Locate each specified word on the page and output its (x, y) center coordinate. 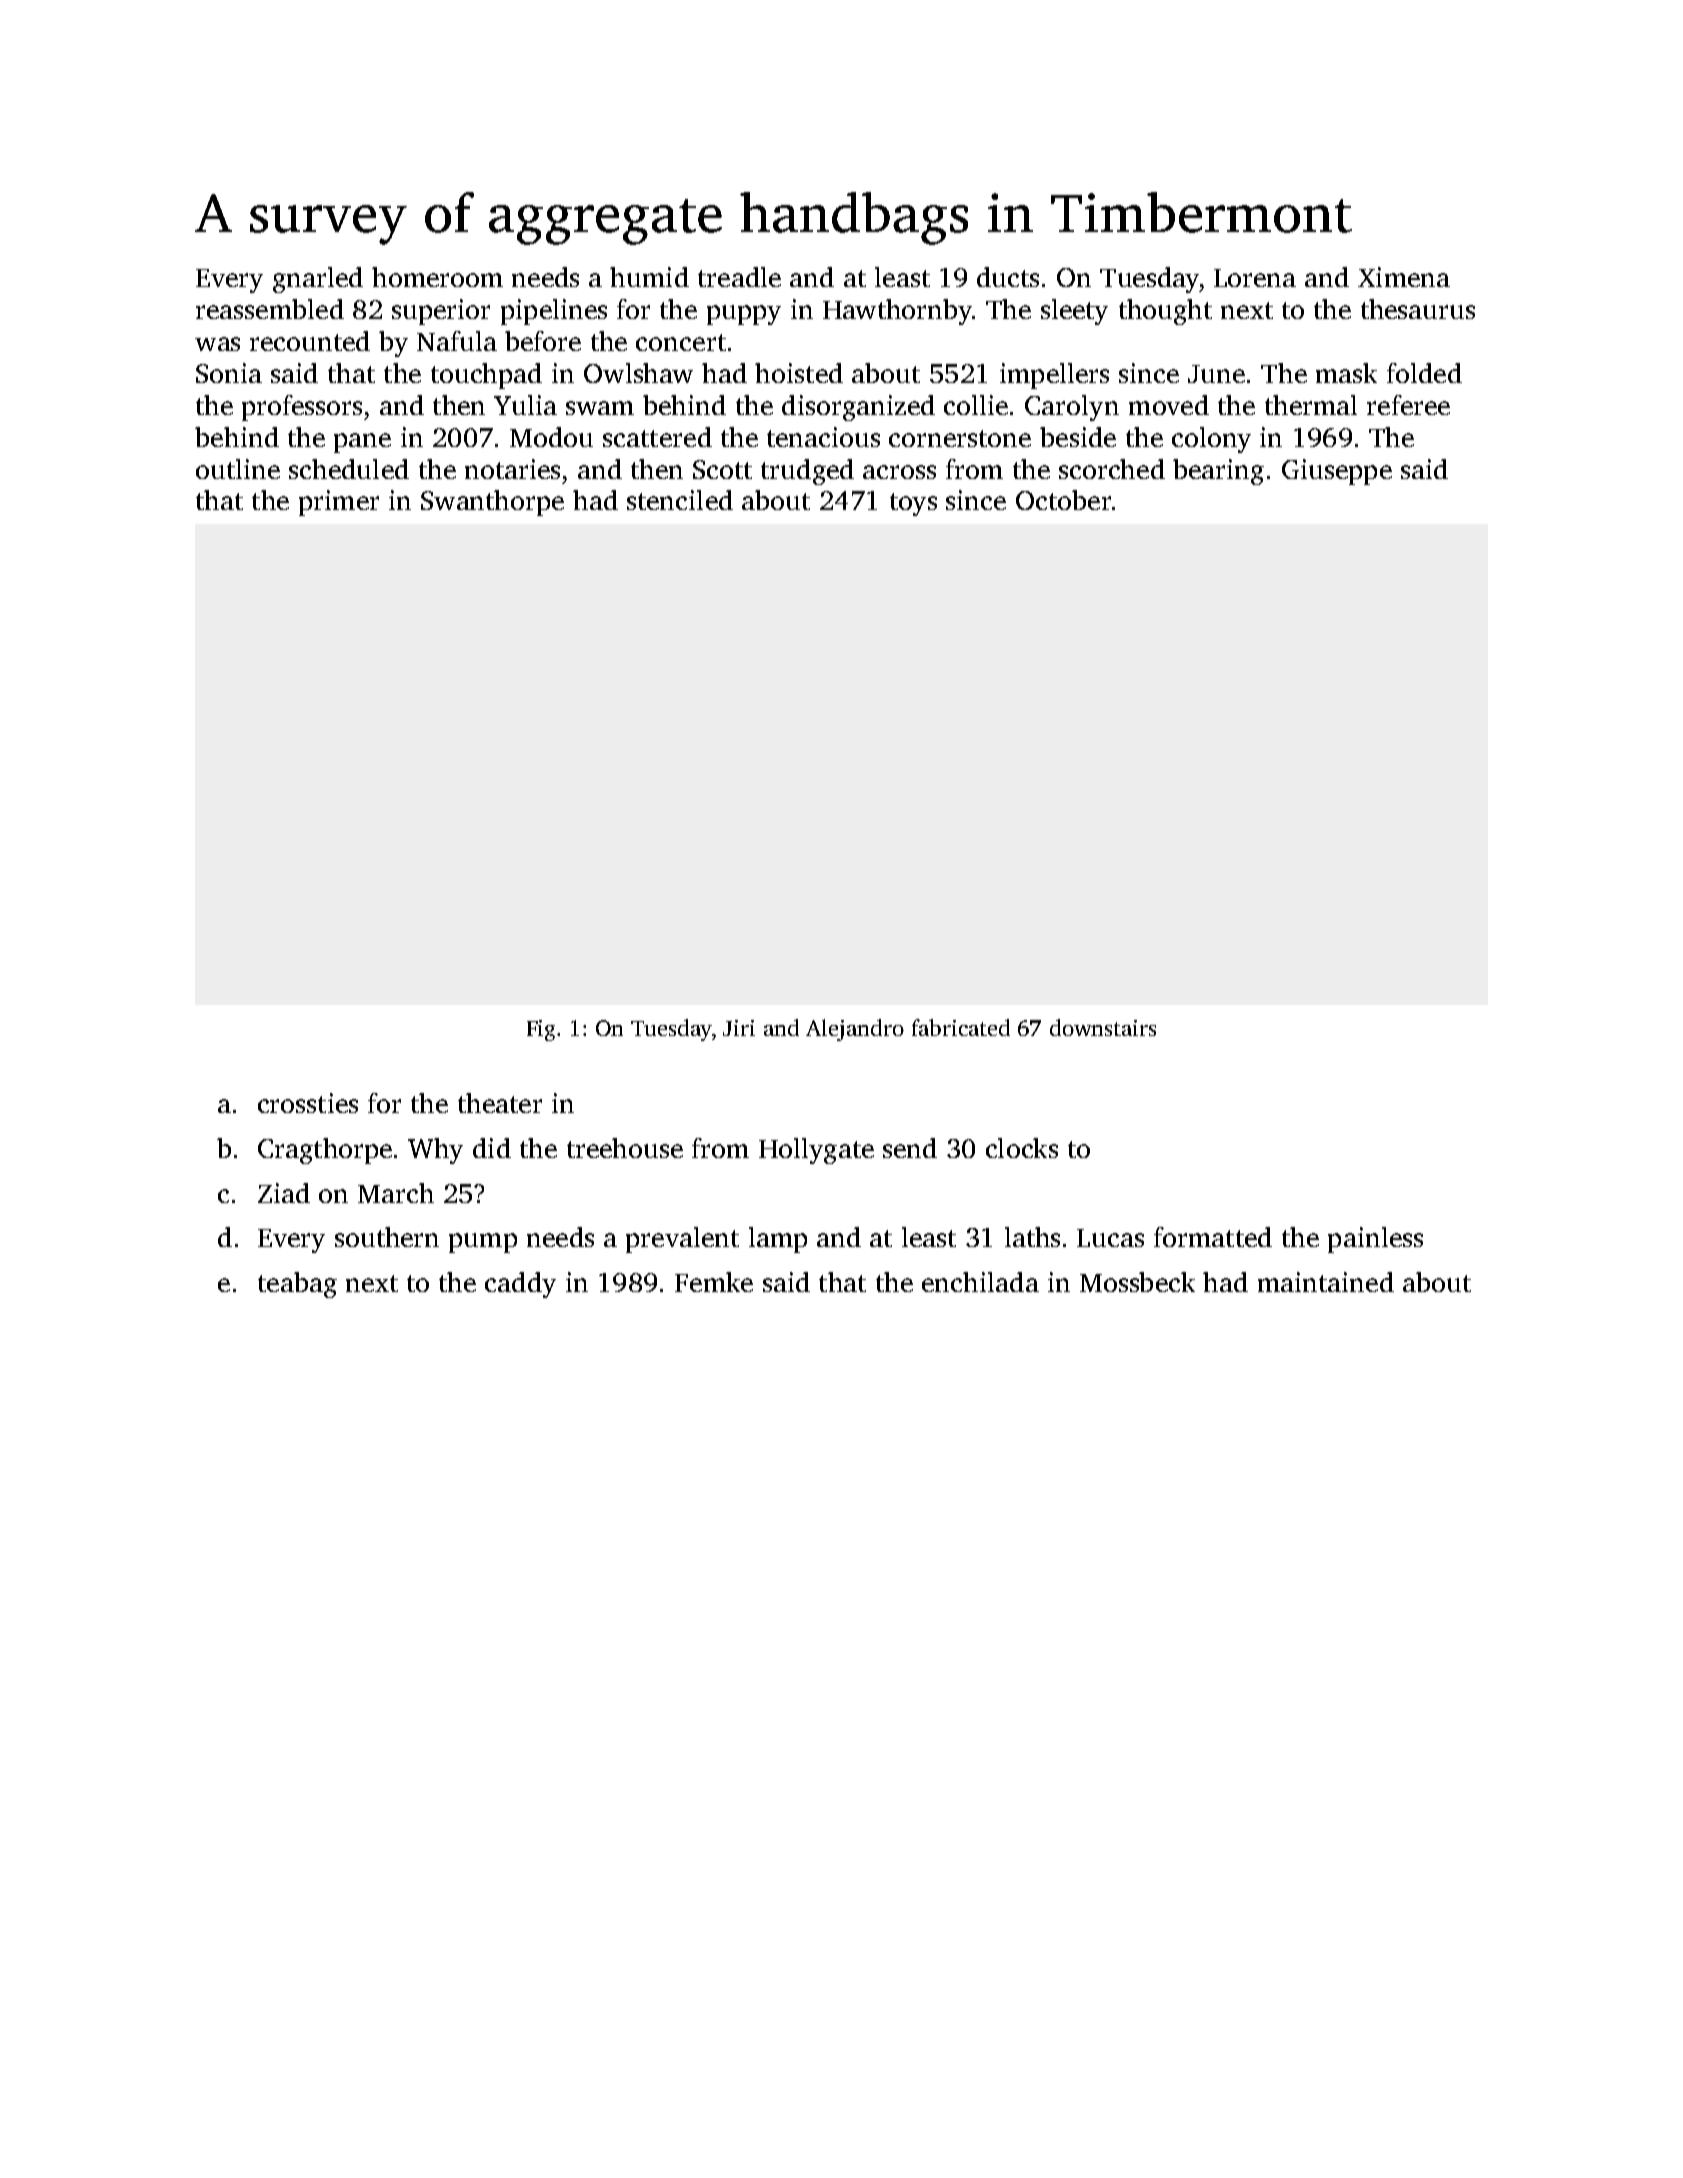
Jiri (739, 1028)
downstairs (1103, 1027)
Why (435, 1151)
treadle (739, 277)
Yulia (525, 405)
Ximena (1404, 277)
